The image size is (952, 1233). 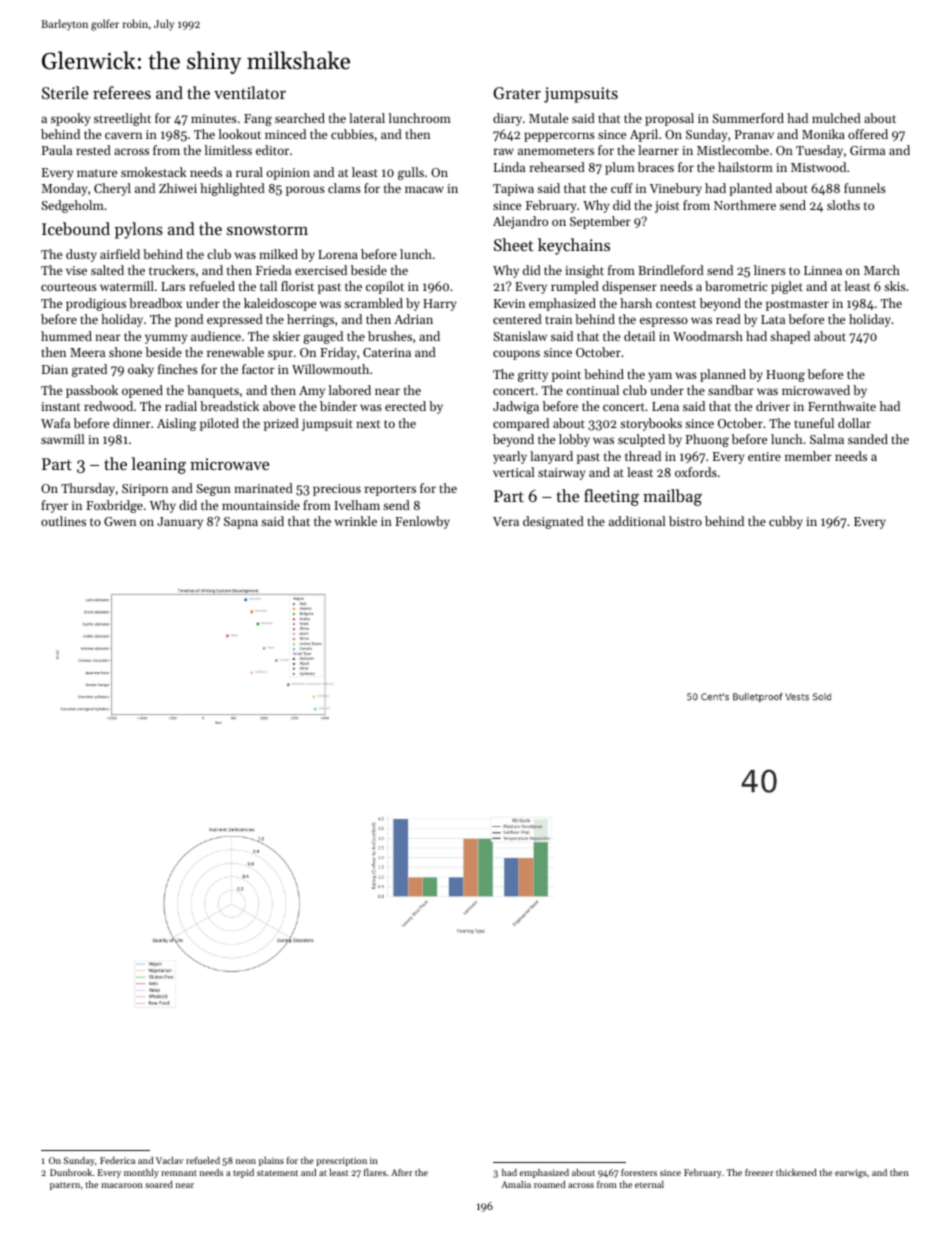 I want to click on neon, so click(x=246, y=1161).
